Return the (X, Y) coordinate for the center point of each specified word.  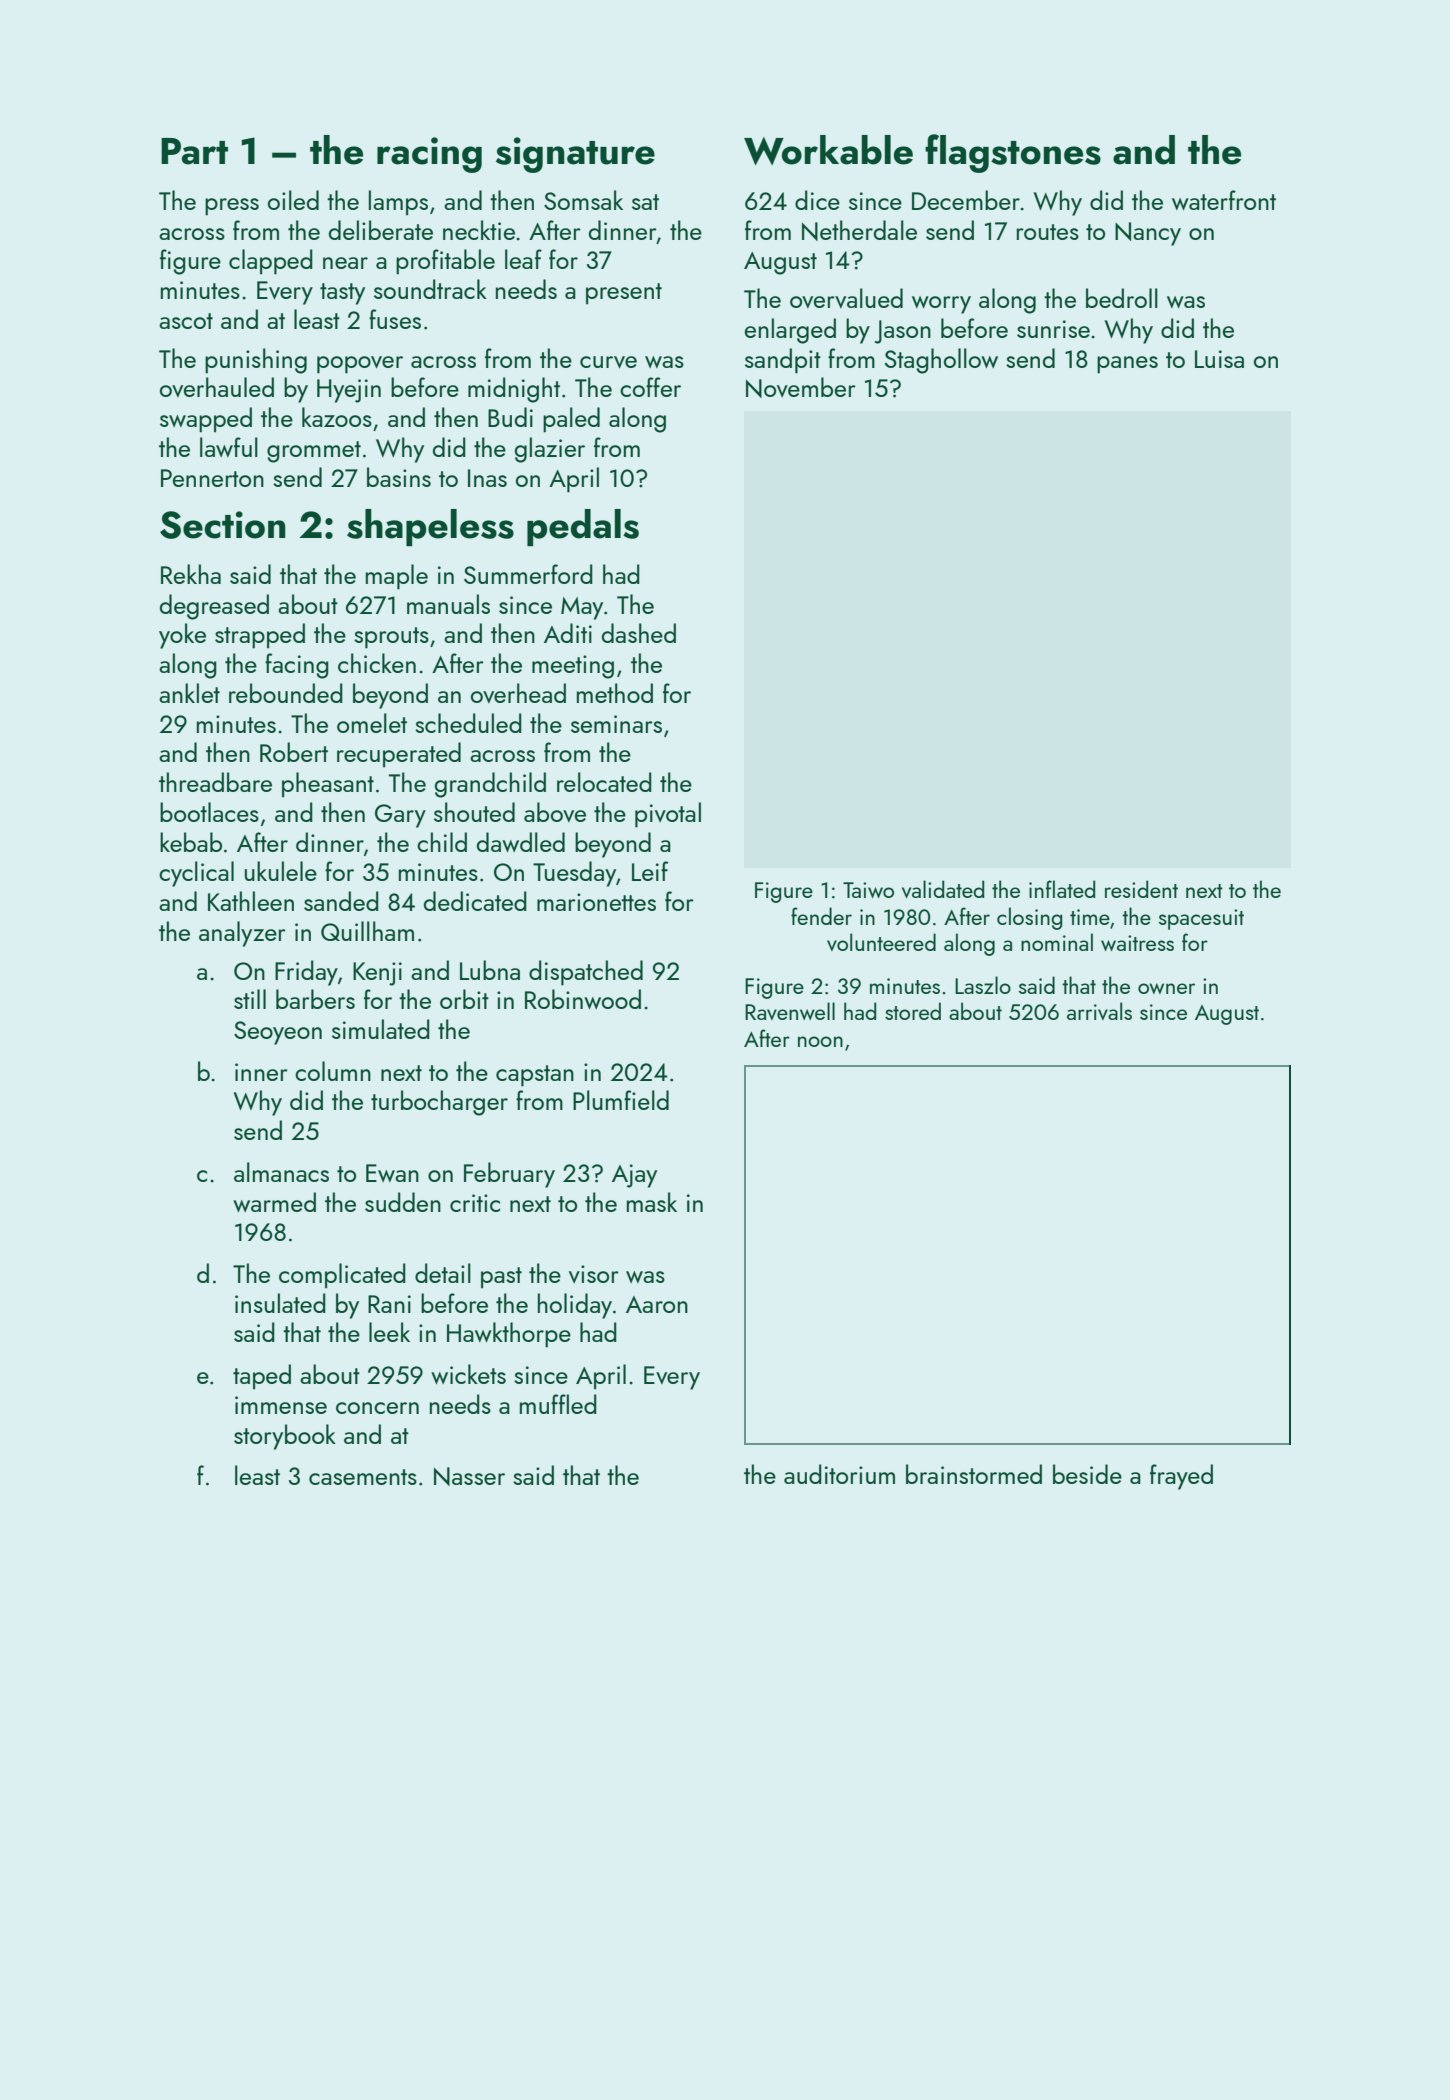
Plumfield (621, 1100)
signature (575, 155)
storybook (285, 1437)
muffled (558, 1404)
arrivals (1099, 1011)
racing (429, 155)
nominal (1057, 942)
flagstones (1013, 153)
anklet (189, 693)
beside (1087, 1474)
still (250, 999)
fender (821, 916)
